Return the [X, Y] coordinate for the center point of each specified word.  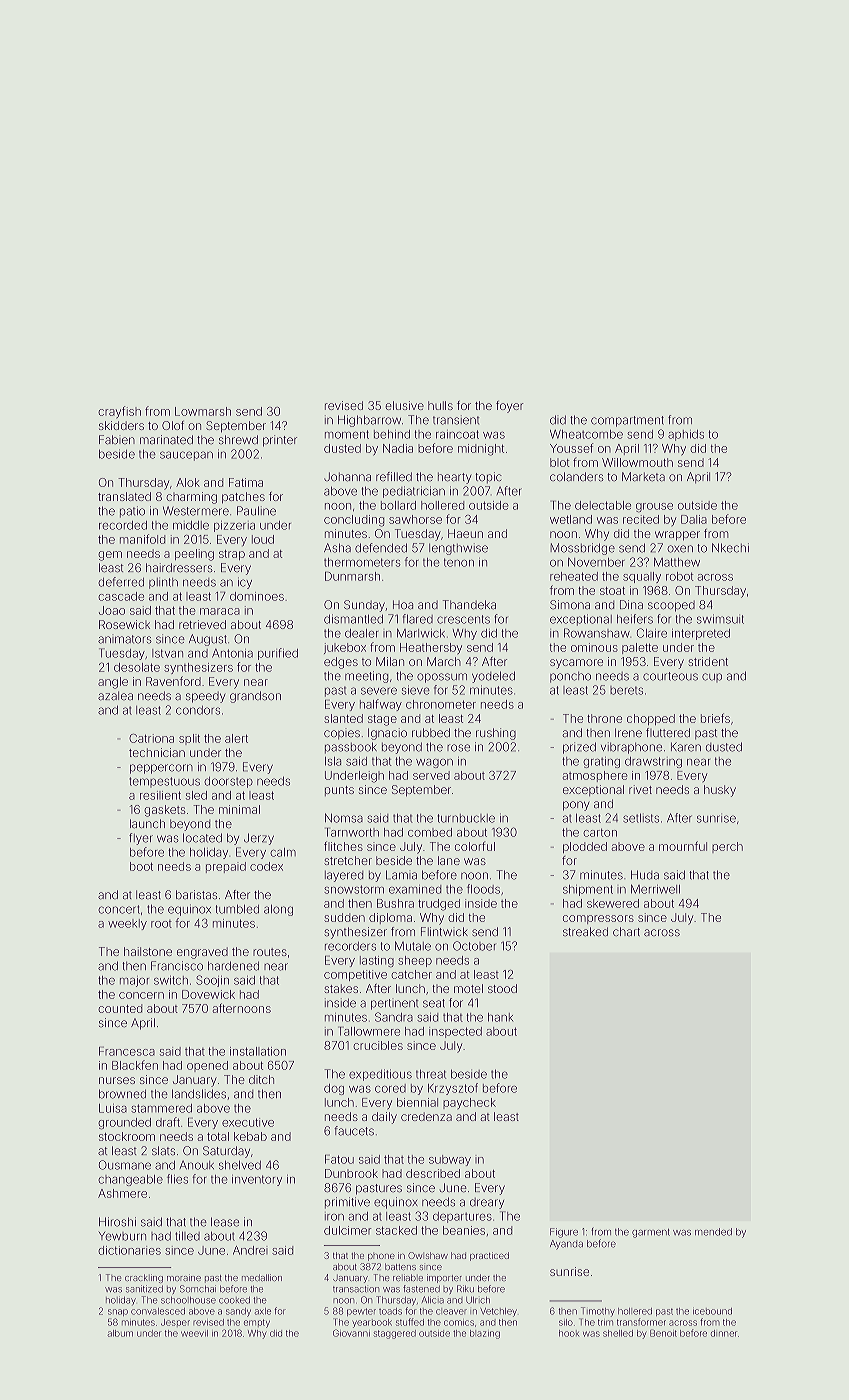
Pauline [256, 511]
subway [450, 1160]
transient [456, 420]
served [431, 775]
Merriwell [655, 889]
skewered [613, 903]
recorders [350, 946]
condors [198, 710]
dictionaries [129, 1250]
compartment [627, 421]
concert [119, 909]
